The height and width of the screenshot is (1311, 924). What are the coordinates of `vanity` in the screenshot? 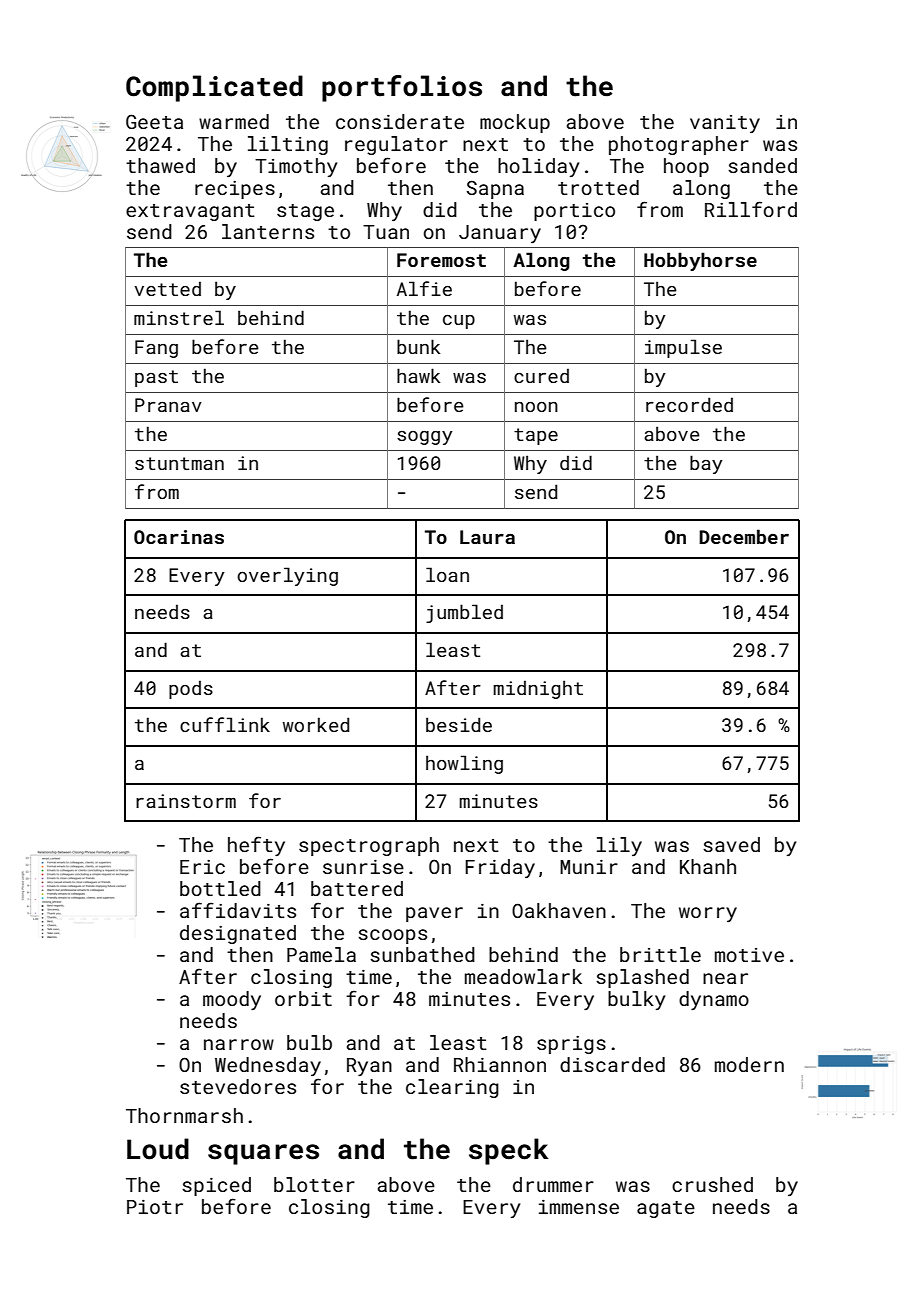 It's located at (725, 124).
